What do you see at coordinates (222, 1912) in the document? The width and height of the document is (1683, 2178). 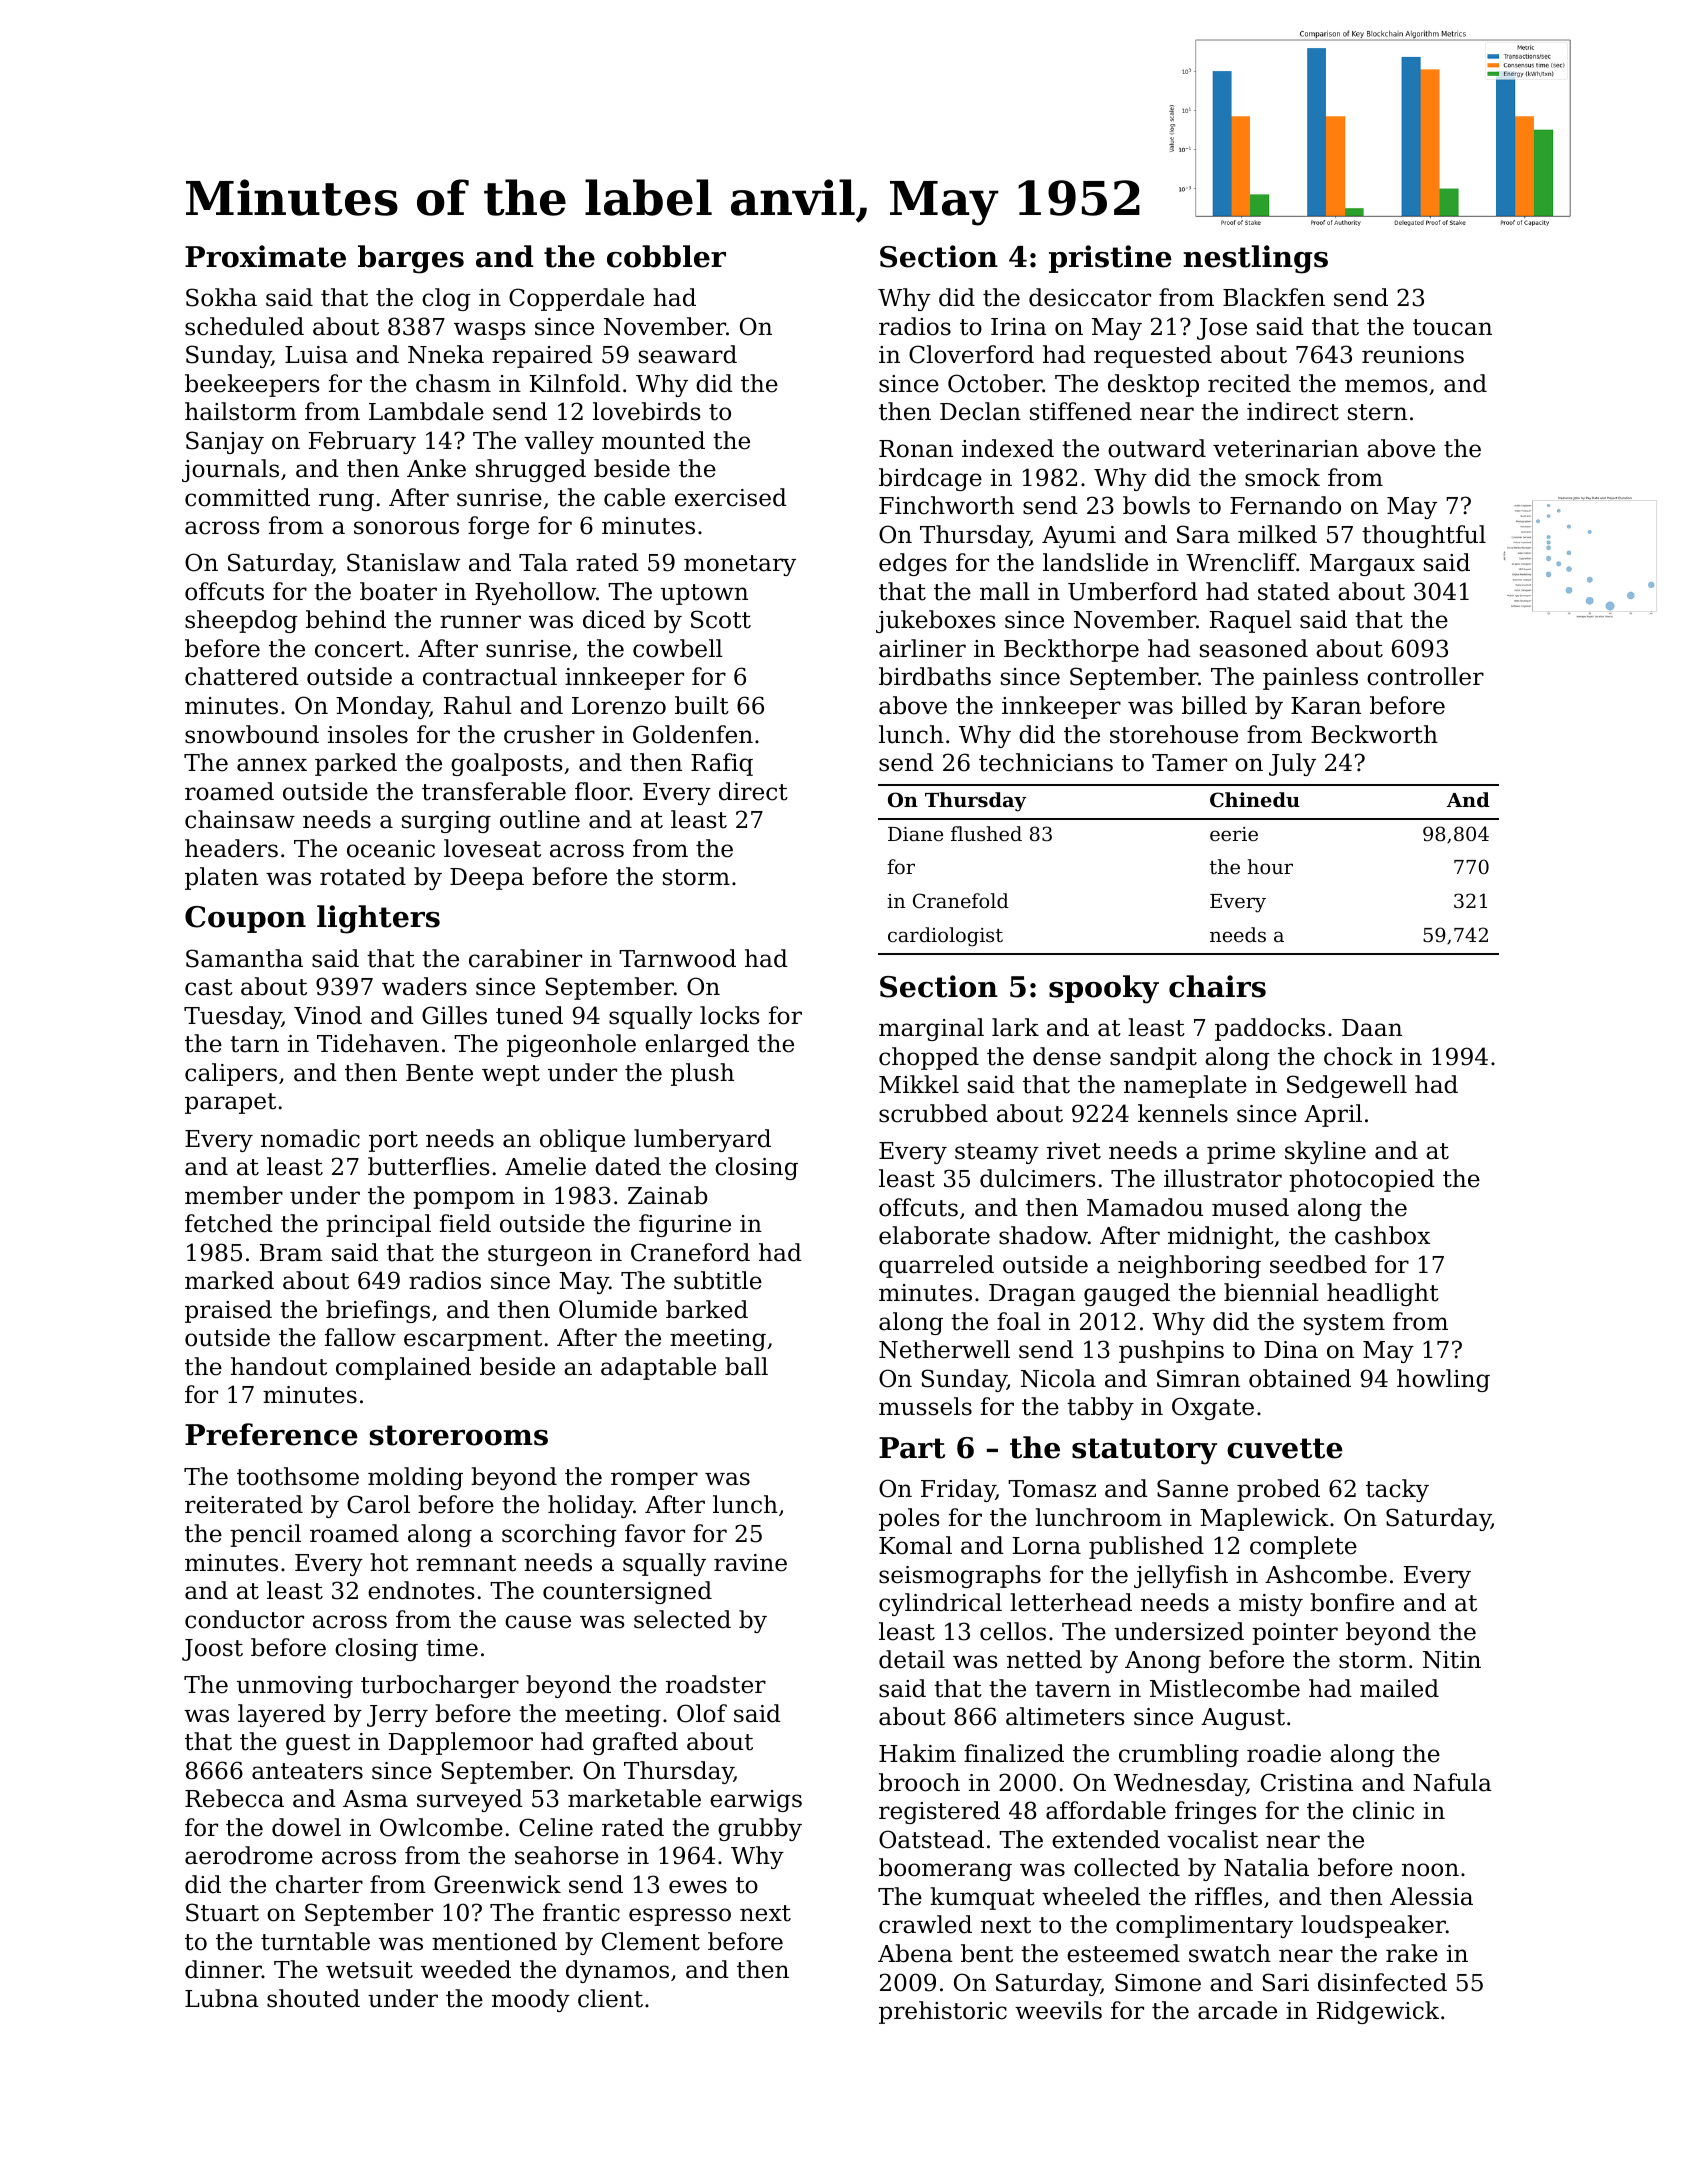 I see `Stuart` at bounding box center [222, 1912].
